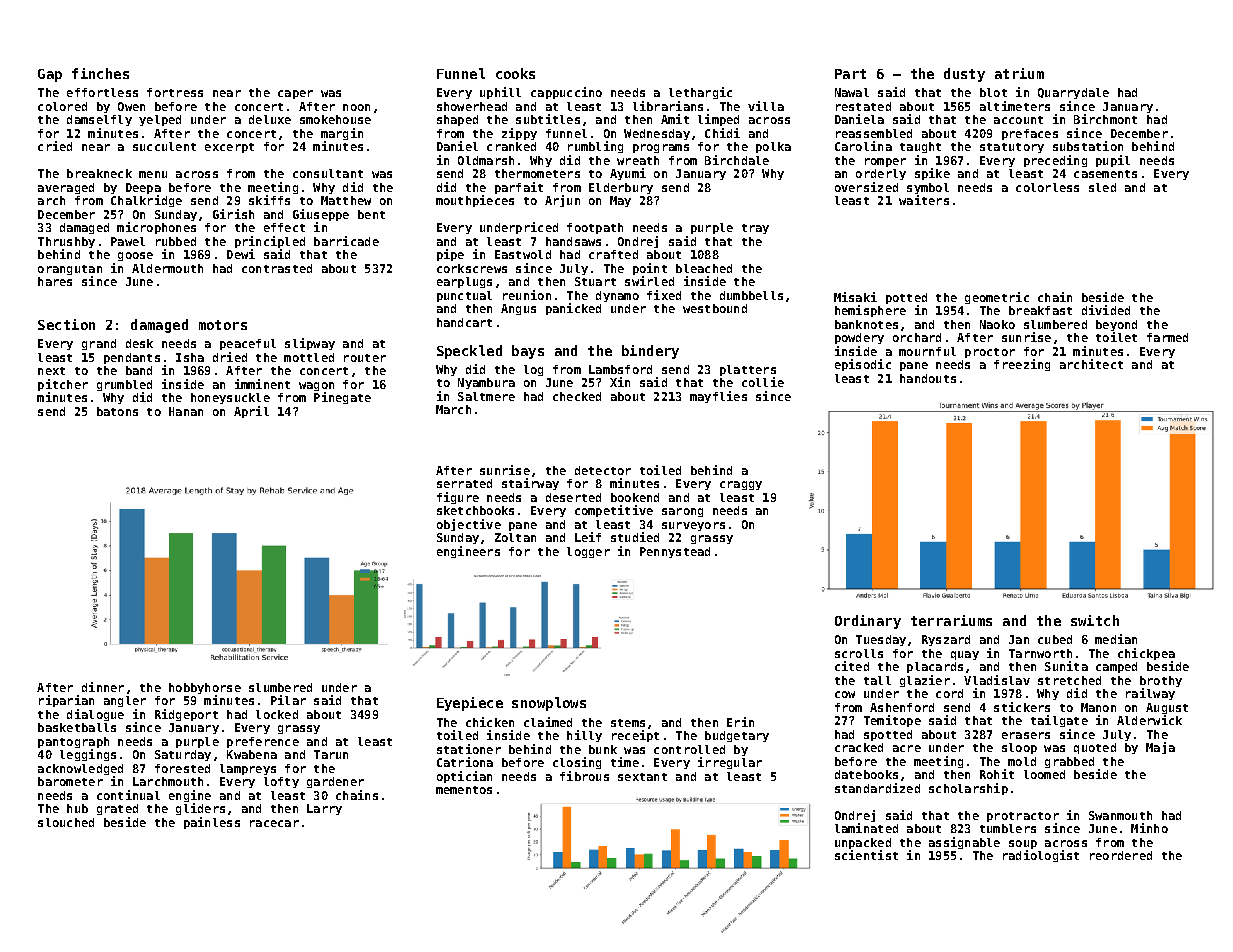  Describe the element at coordinates (295, 94) in the screenshot. I see `caper` at that location.
